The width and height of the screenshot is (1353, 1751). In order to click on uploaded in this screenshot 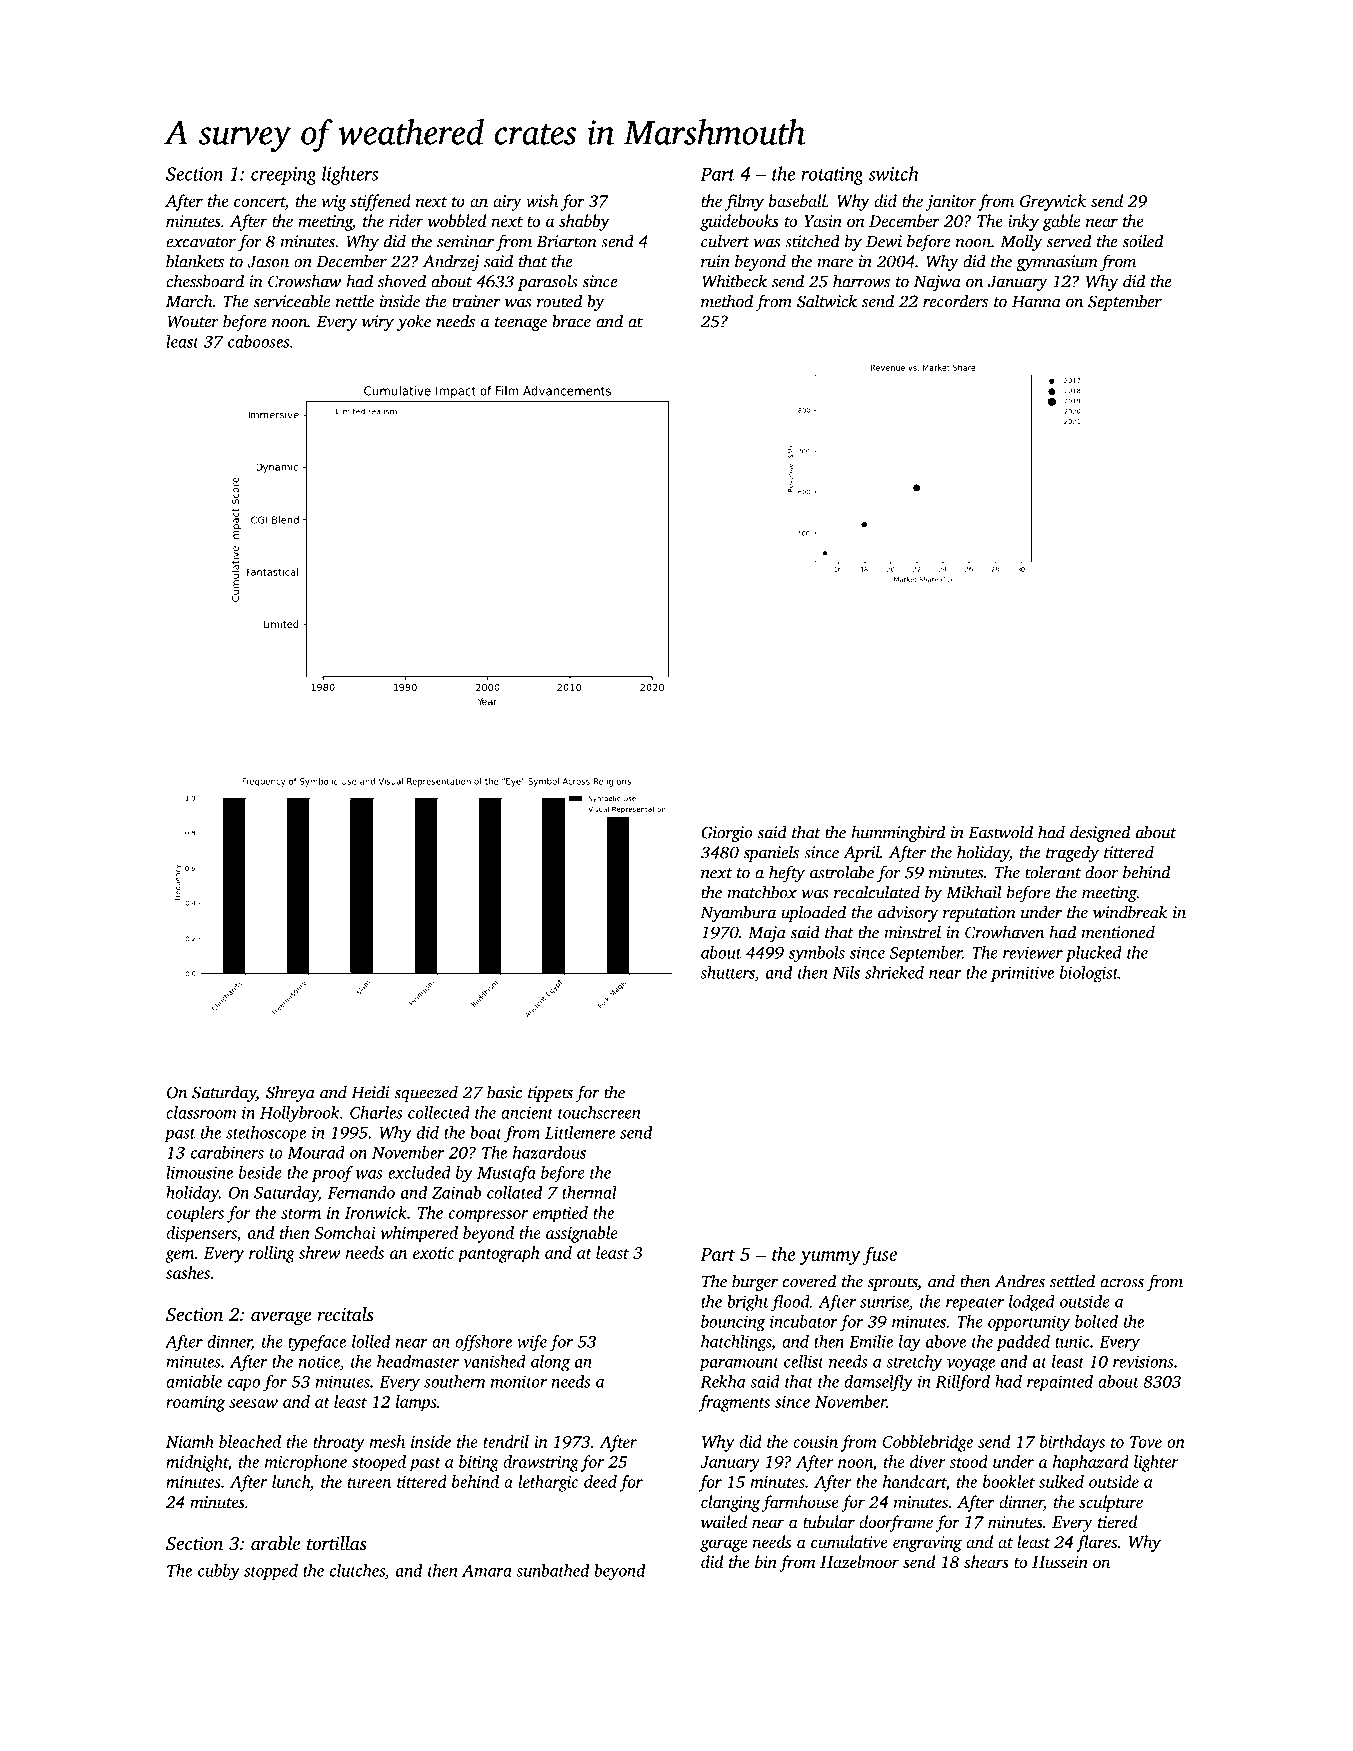, I will do `click(813, 913)`.
